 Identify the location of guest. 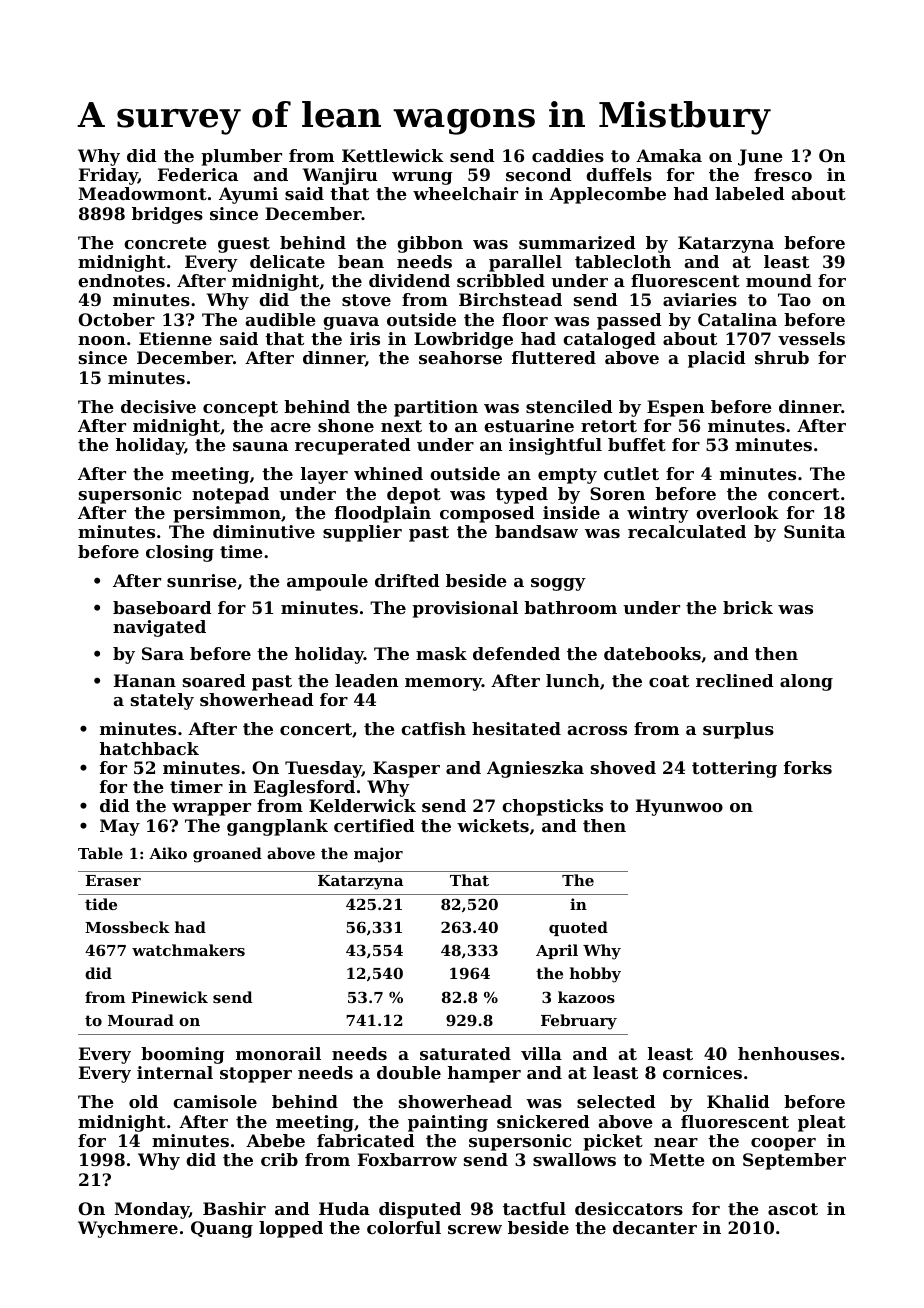
(244, 245).
